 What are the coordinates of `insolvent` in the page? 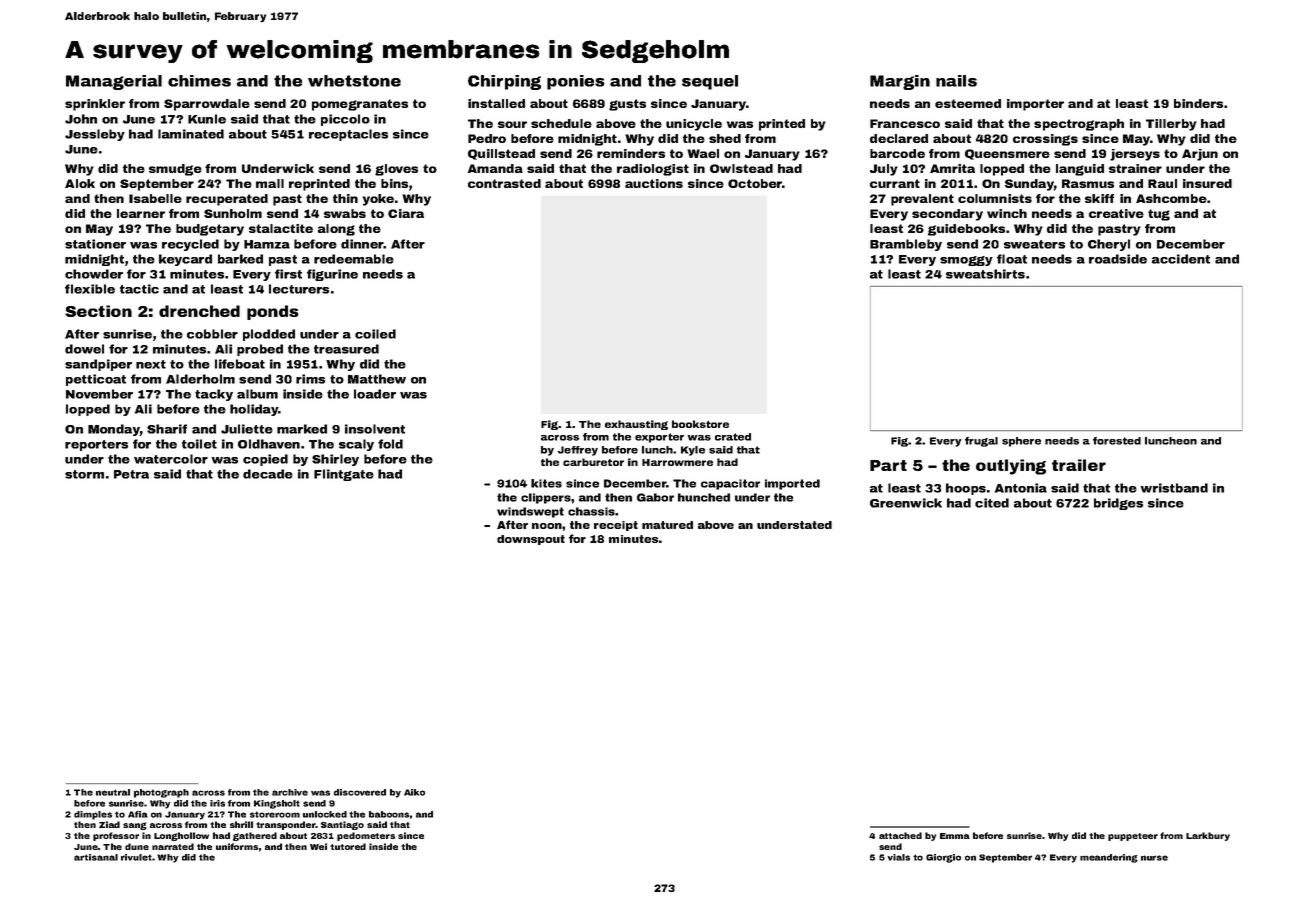 It's located at (375, 429).
